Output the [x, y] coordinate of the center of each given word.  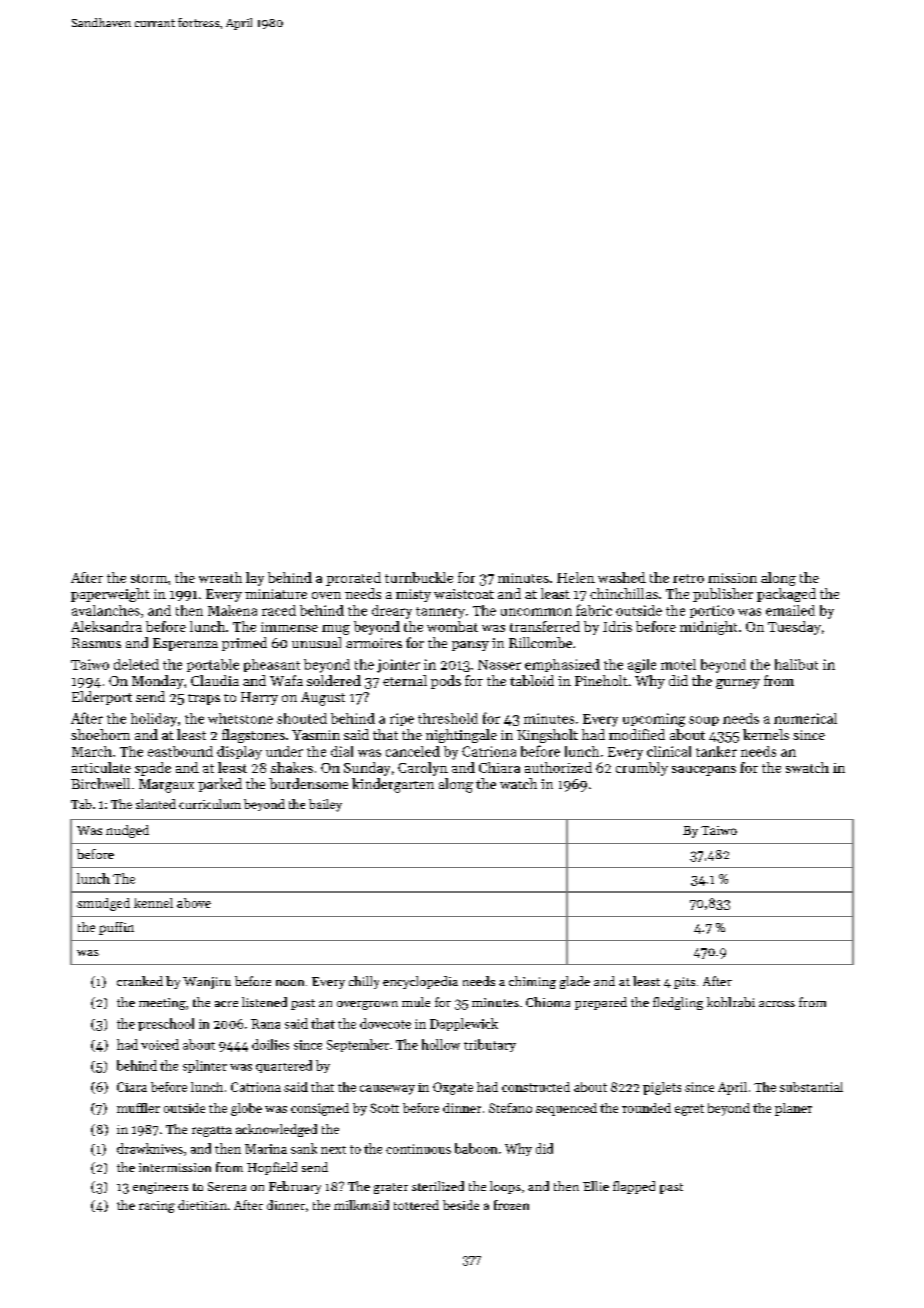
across [777, 1004]
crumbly [642, 769]
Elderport [102, 698]
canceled [413, 751]
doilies [270, 1044]
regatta [212, 1131]
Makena [232, 610]
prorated [353, 579]
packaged [786, 595]
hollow [441, 1044]
